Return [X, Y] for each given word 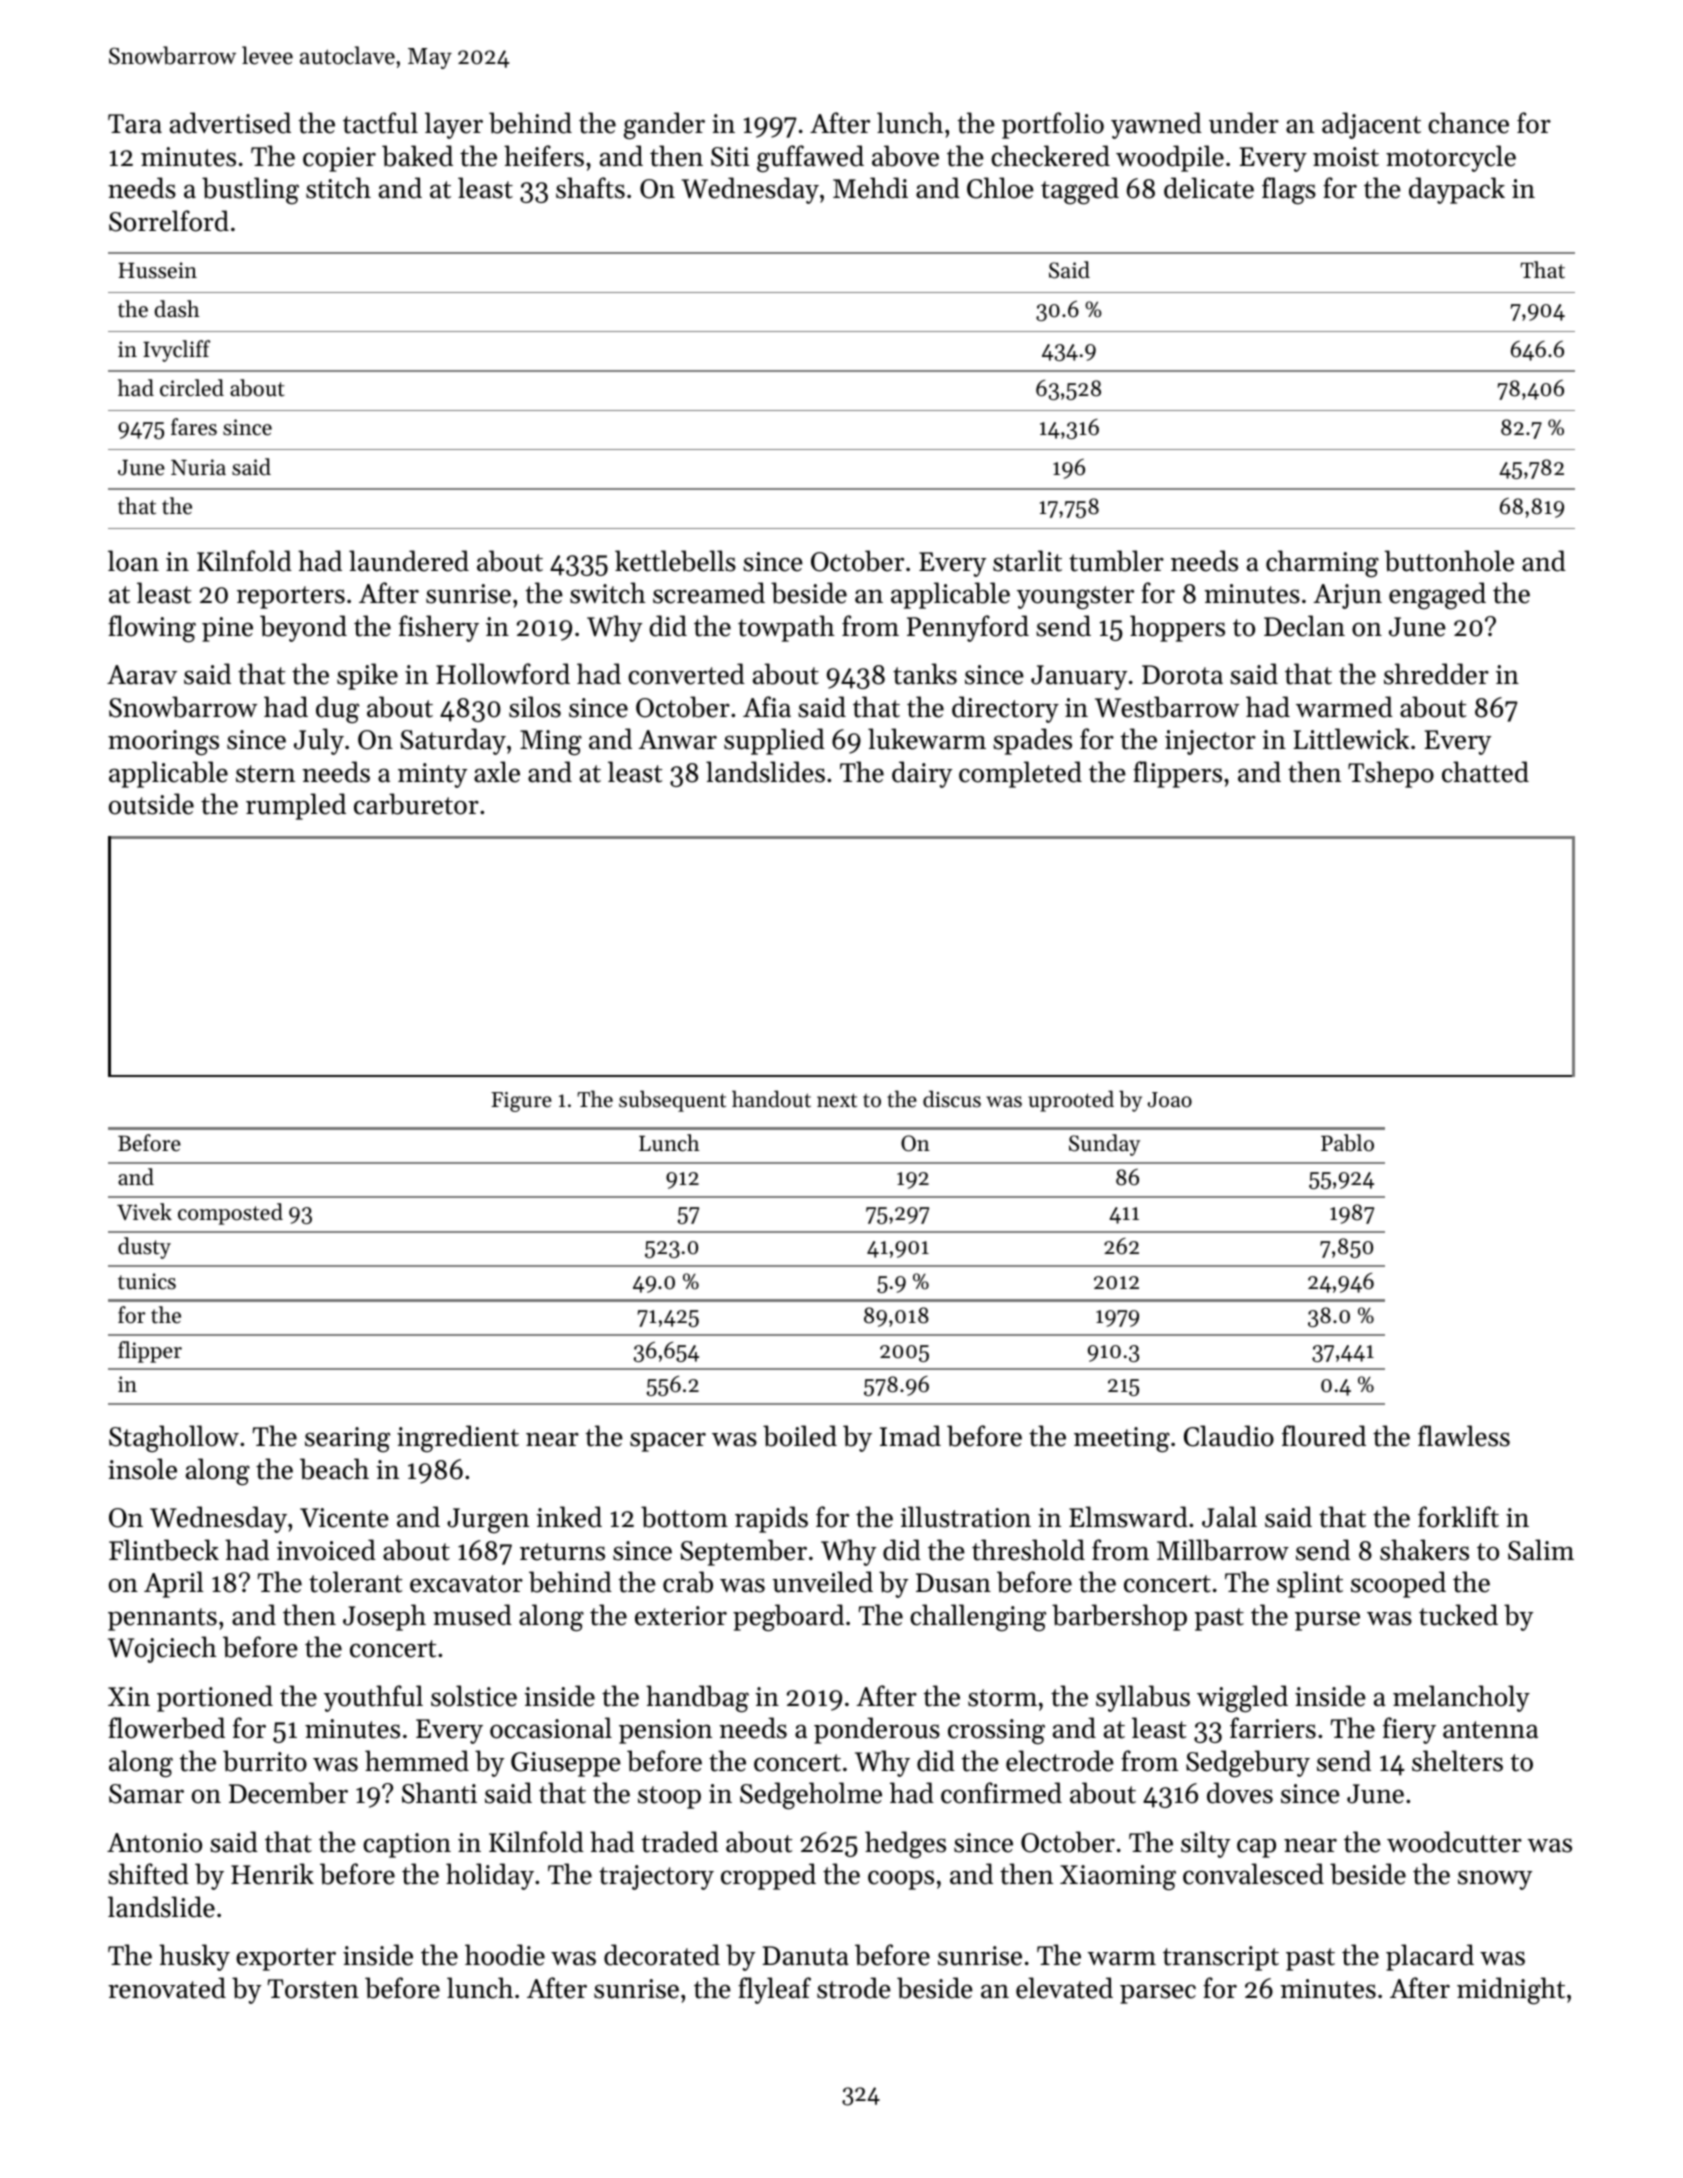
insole [142, 1469]
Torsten [313, 1989]
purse [1327, 1621]
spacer [668, 1442]
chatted [1485, 772]
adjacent [1371, 125]
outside [151, 804]
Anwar [677, 740]
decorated [662, 1955]
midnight [1511, 1991]
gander [664, 126]
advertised [230, 123]
